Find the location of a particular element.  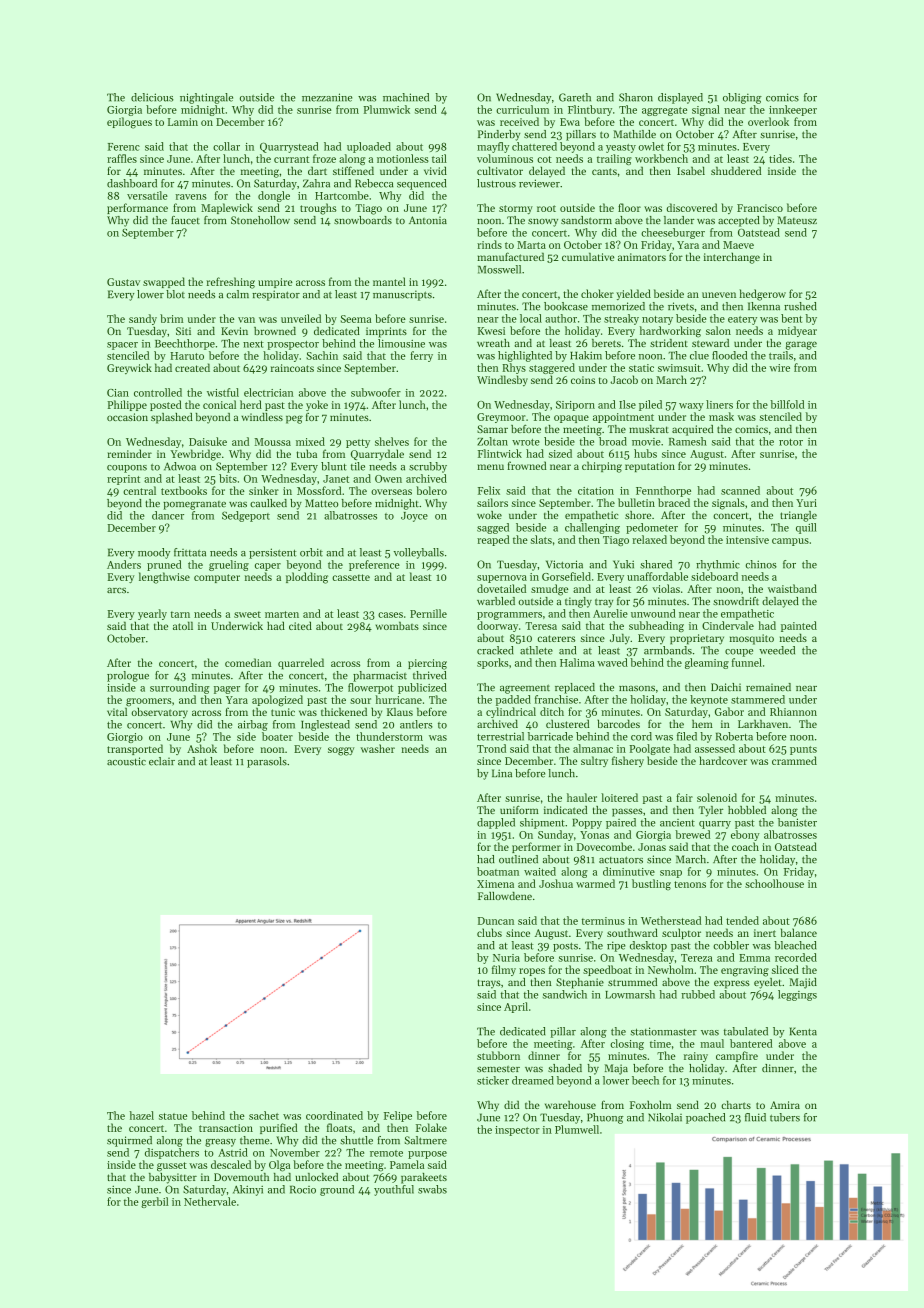

coach is located at coordinates (745, 846).
